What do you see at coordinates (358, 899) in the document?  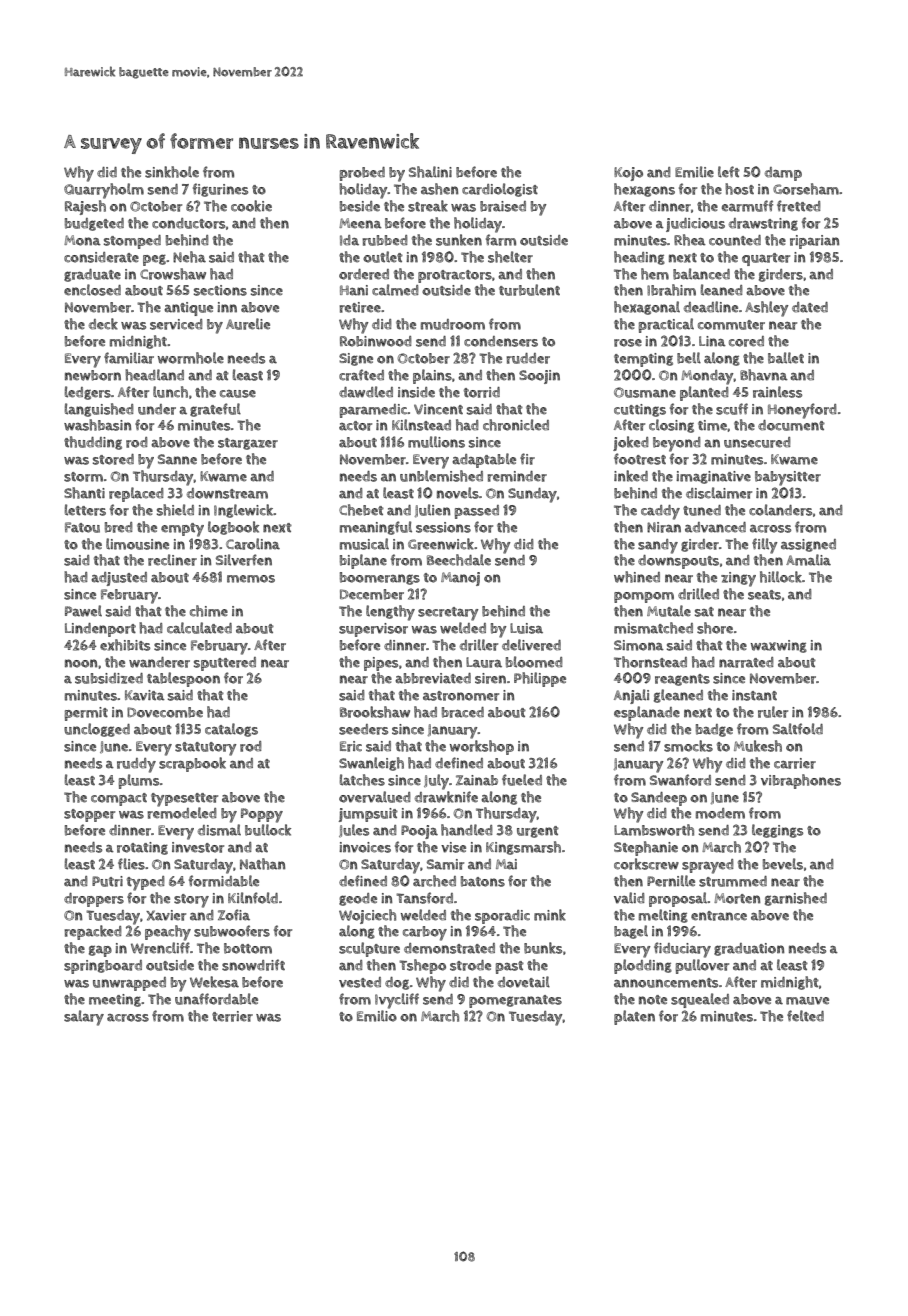 I see `geode` at bounding box center [358, 899].
